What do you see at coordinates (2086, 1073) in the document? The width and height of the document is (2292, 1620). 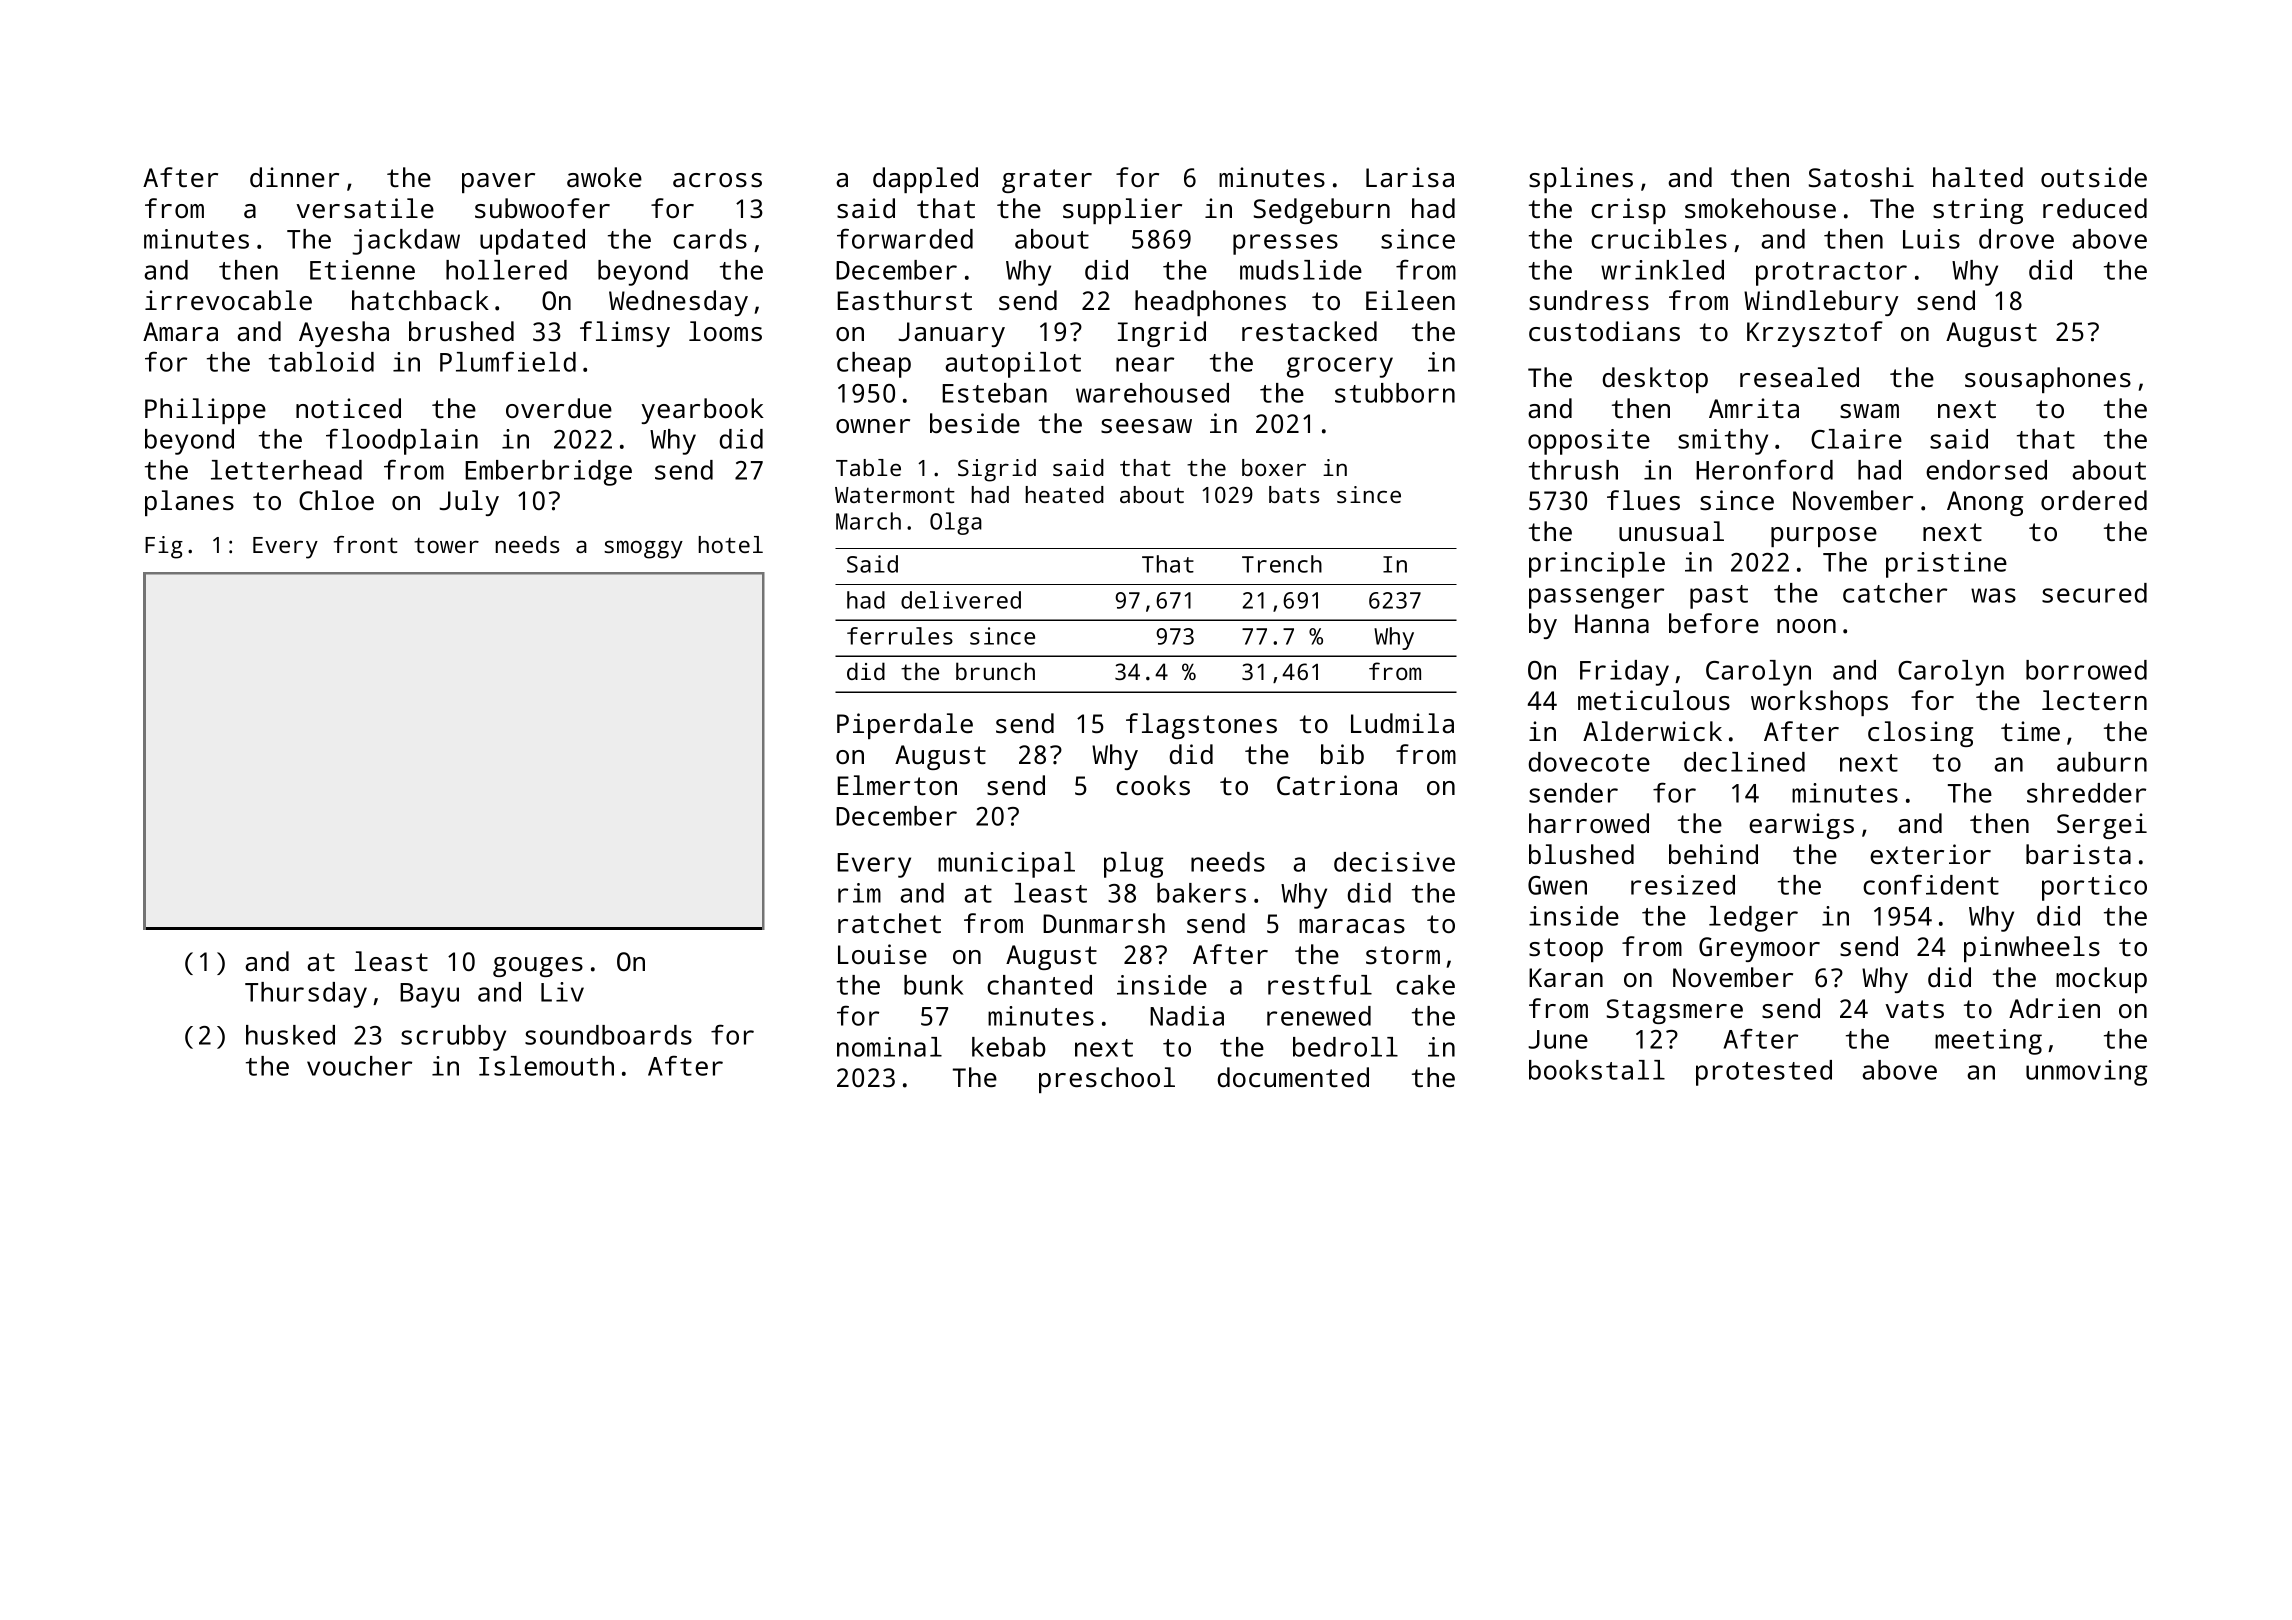 I see `unmoving` at bounding box center [2086, 1073].
